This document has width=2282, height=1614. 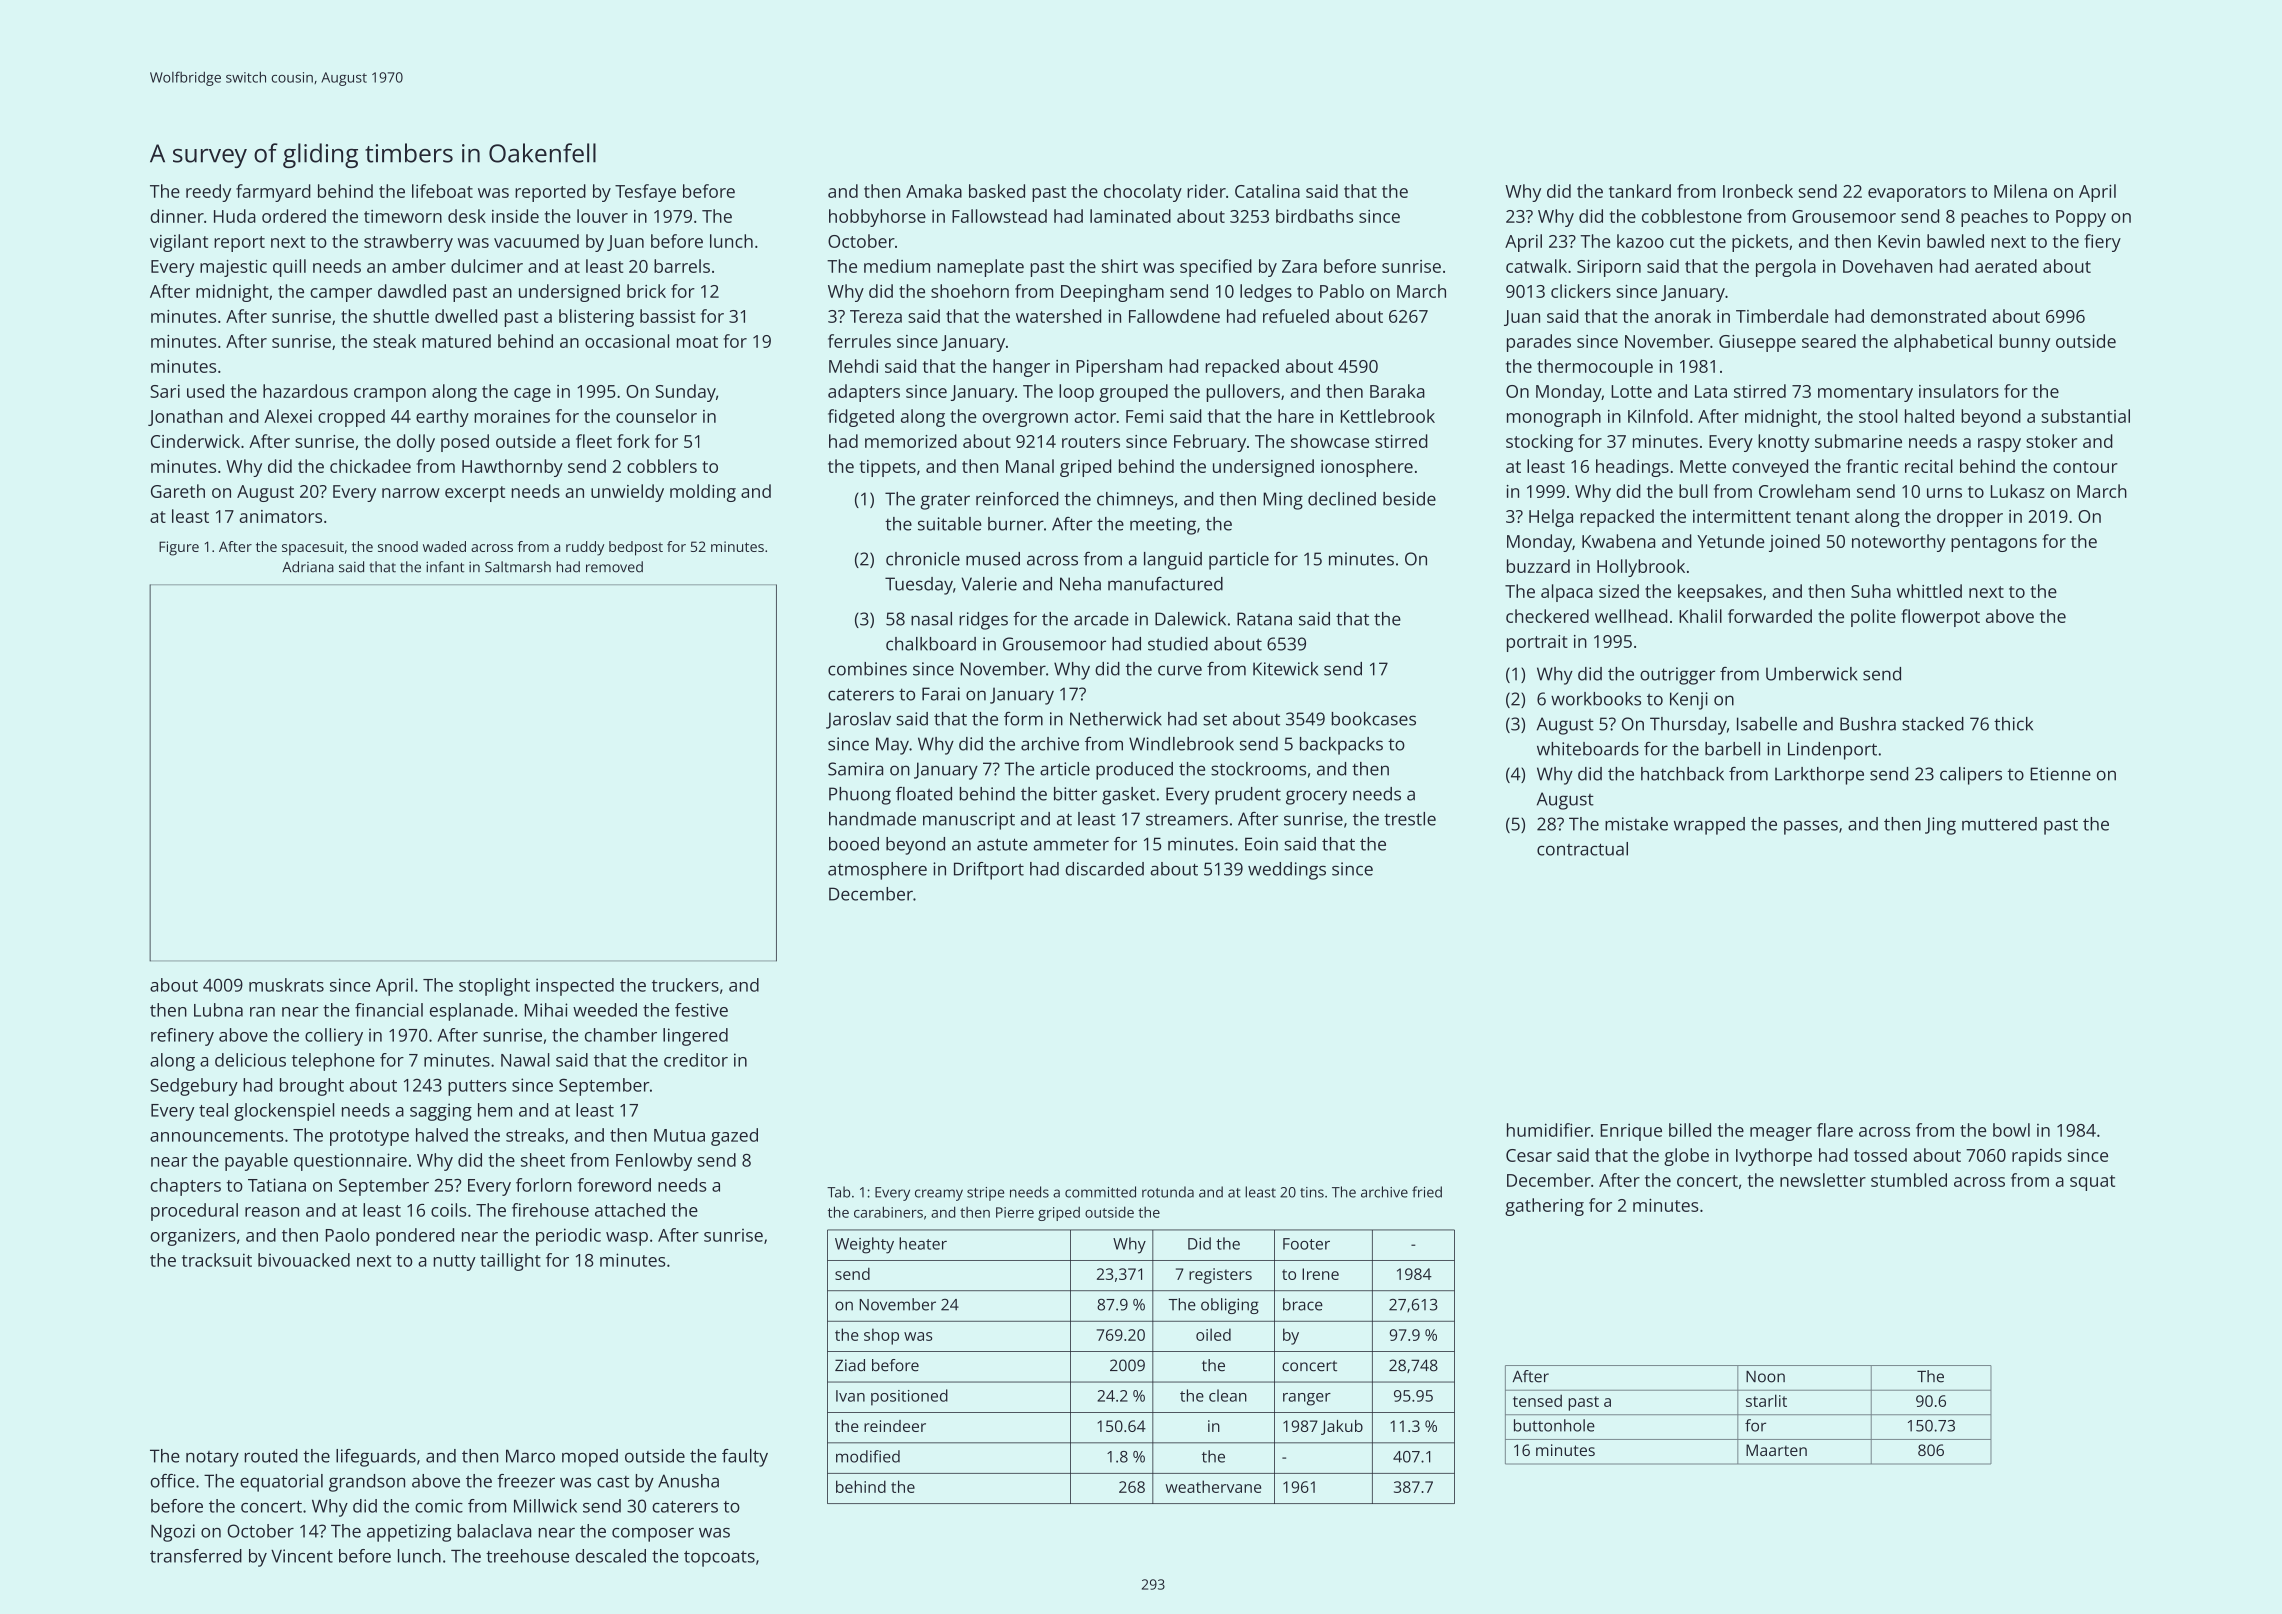 What do you see at coordinates (696, 1060) in the document?
I see `creditor` at bounding box center [696, 1060].
